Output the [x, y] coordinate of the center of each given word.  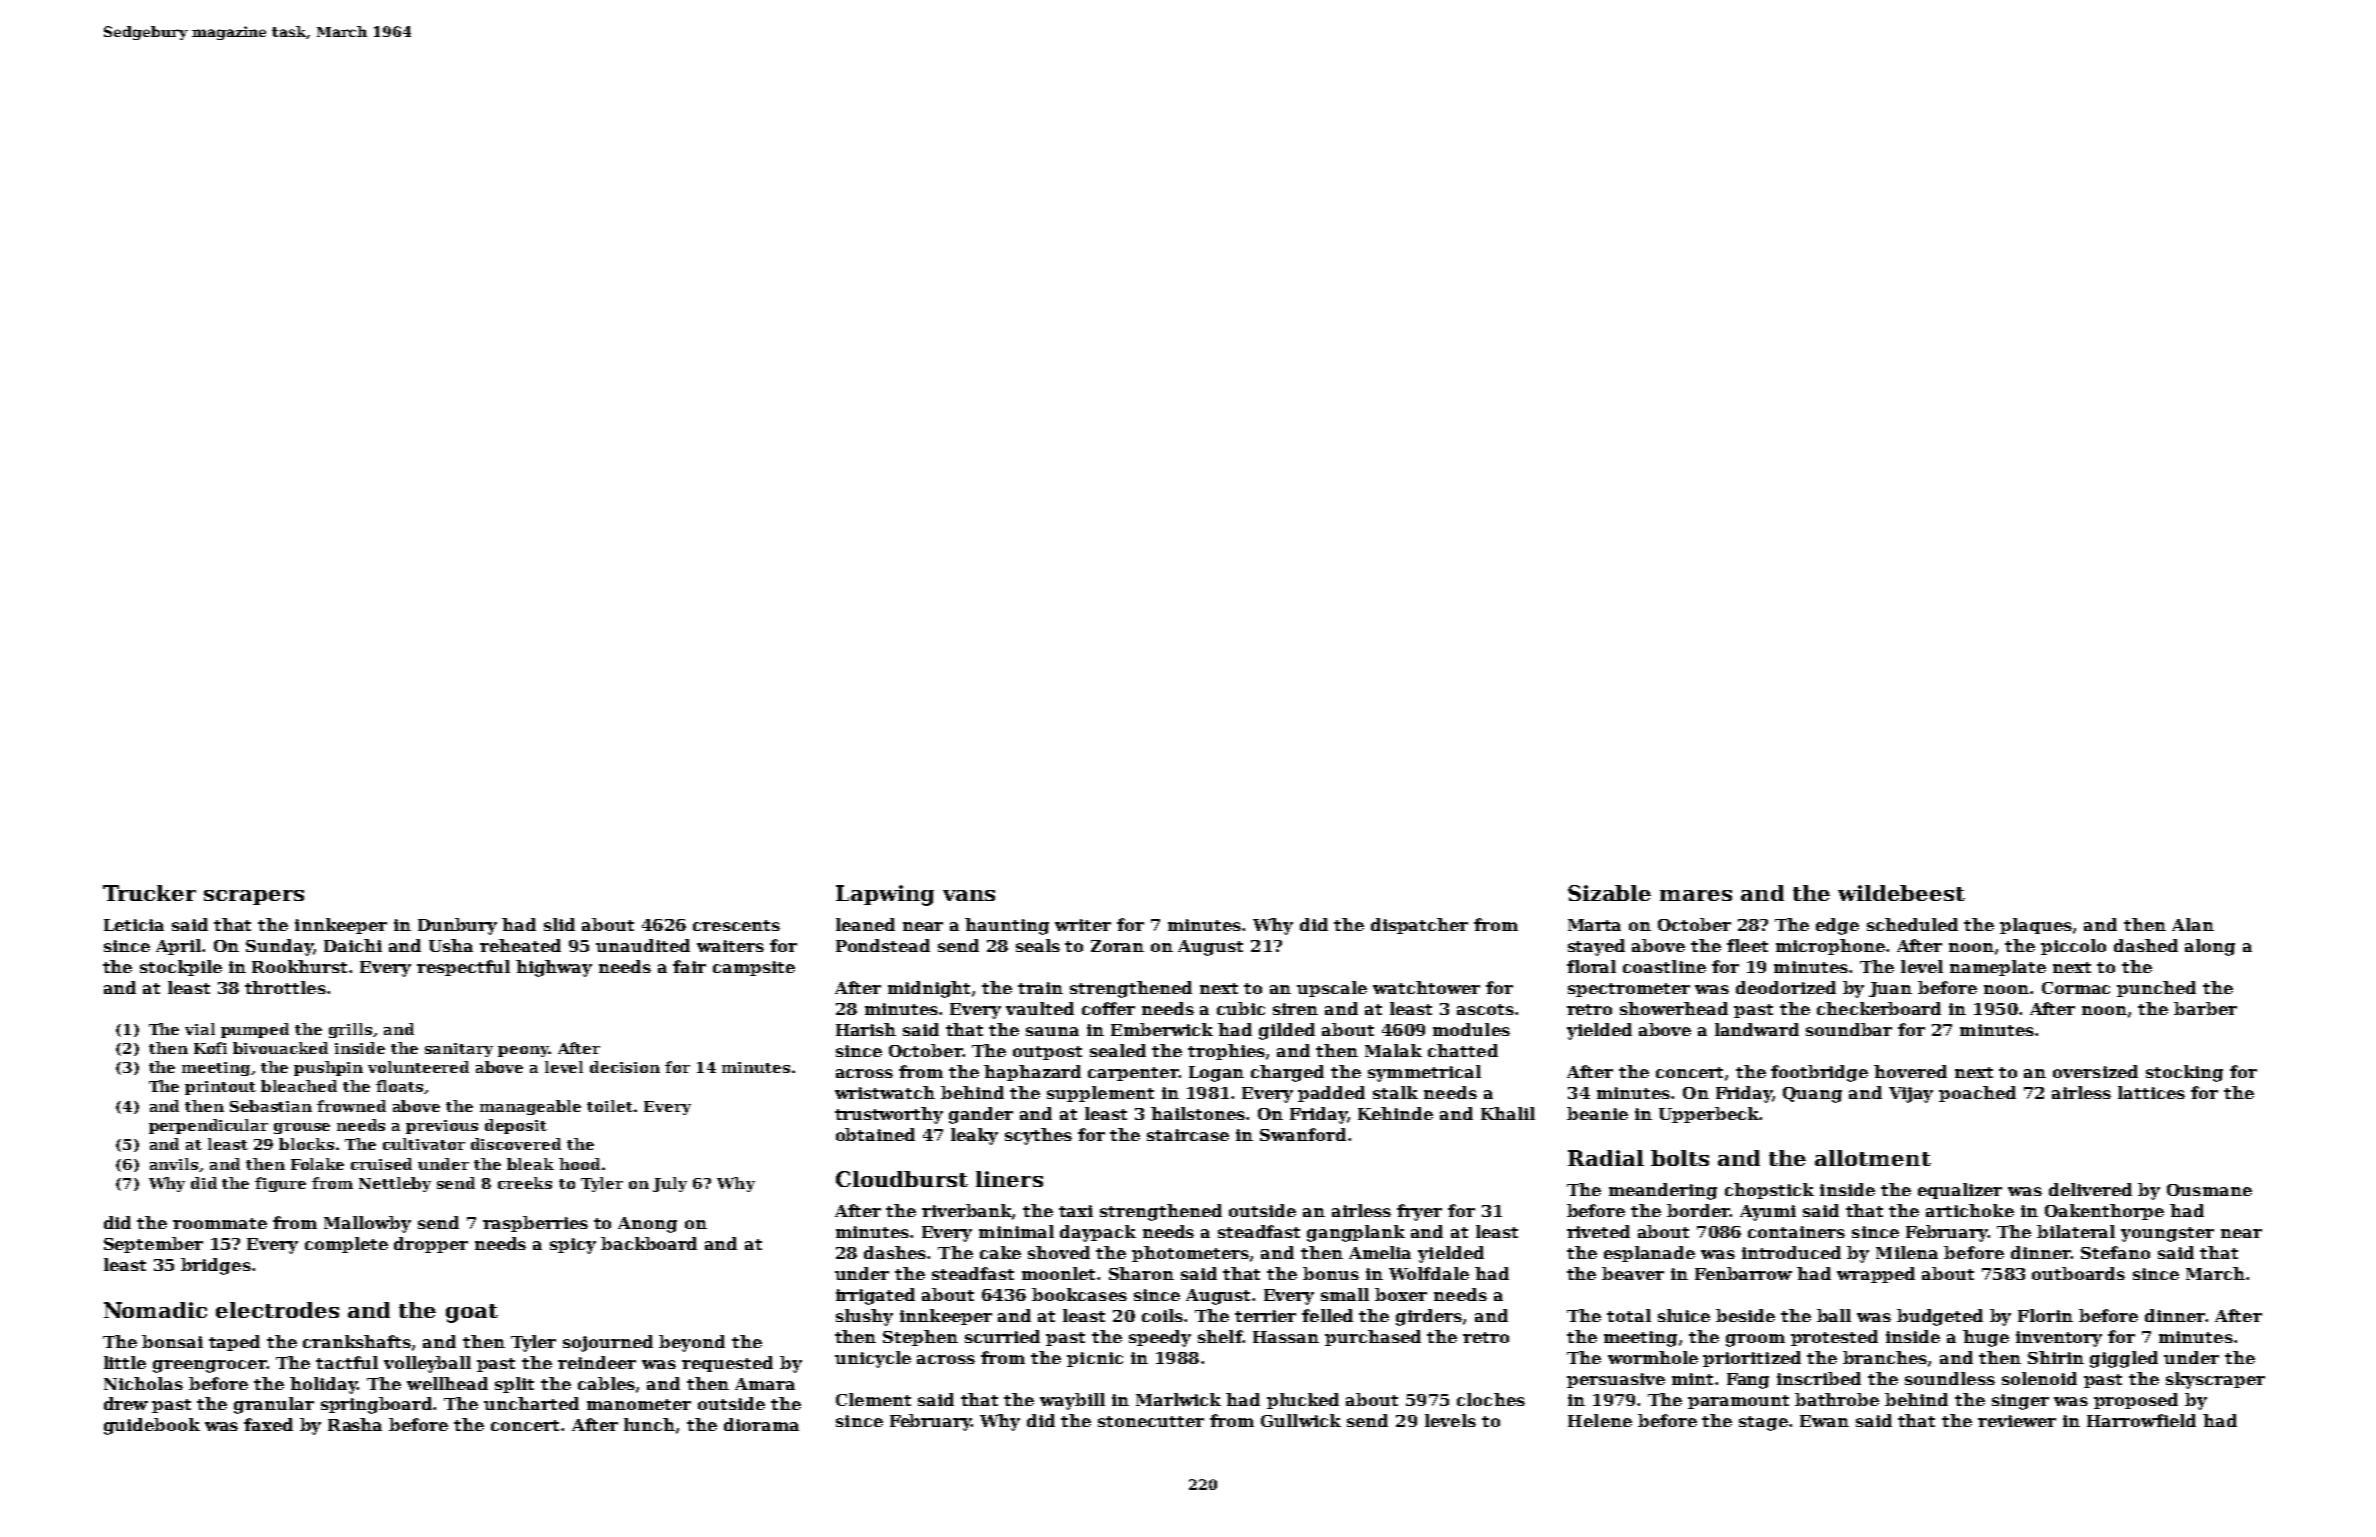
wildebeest [1901, 893]
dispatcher [1419, 926]
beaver [1633, 1273]
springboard [377, 1405]
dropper [431, 1245]
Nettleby [395, 1184]
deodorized [1786, 987]
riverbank [967, 1212]
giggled [2124, 1359]
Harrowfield [2141, 1420]
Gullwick [1301, 1420]
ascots [1485, 1009]
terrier [1265, 1316]
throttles [285, 987]
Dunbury [457, 926]
